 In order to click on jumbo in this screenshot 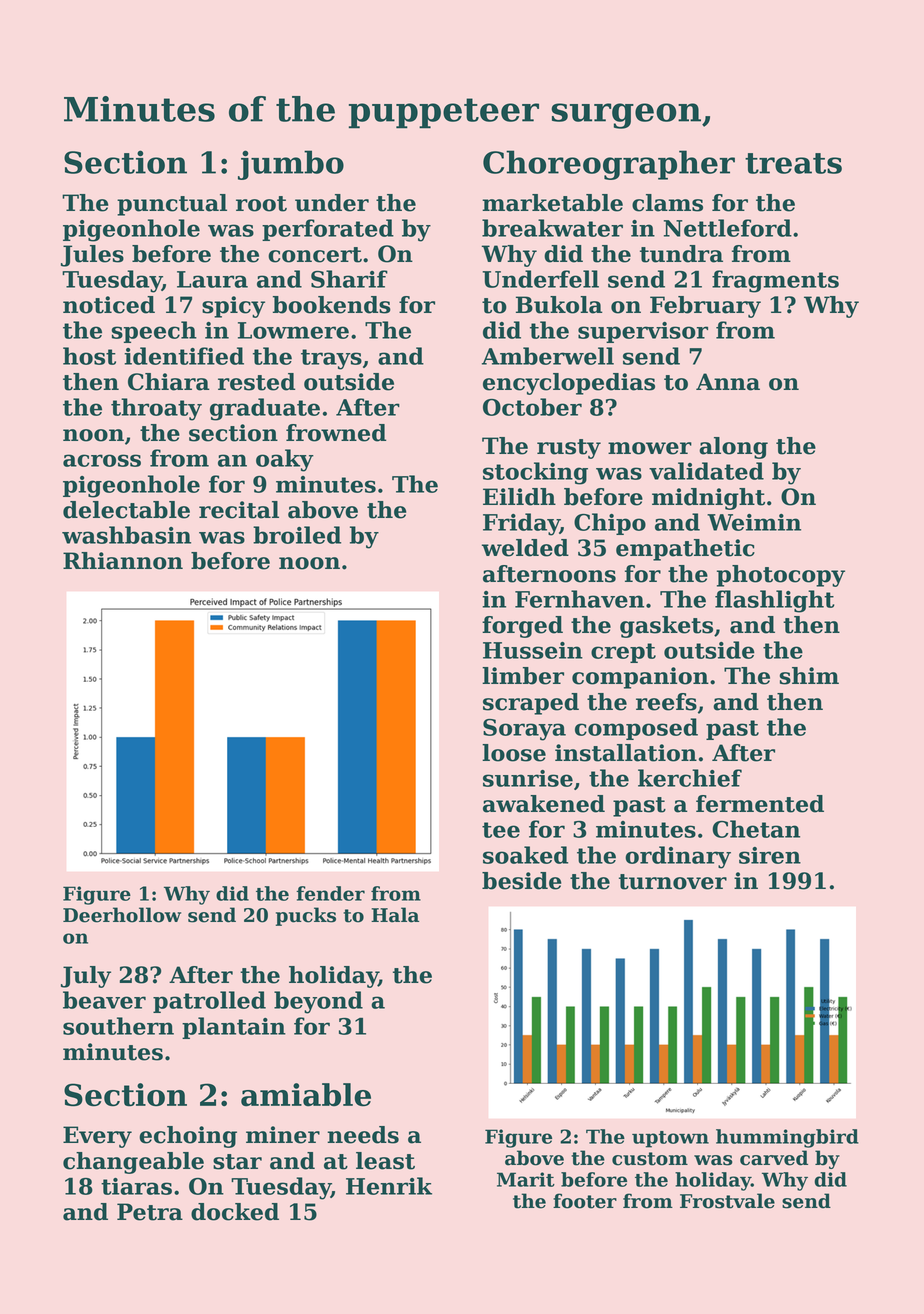, I will do `click(291, 165)`.
